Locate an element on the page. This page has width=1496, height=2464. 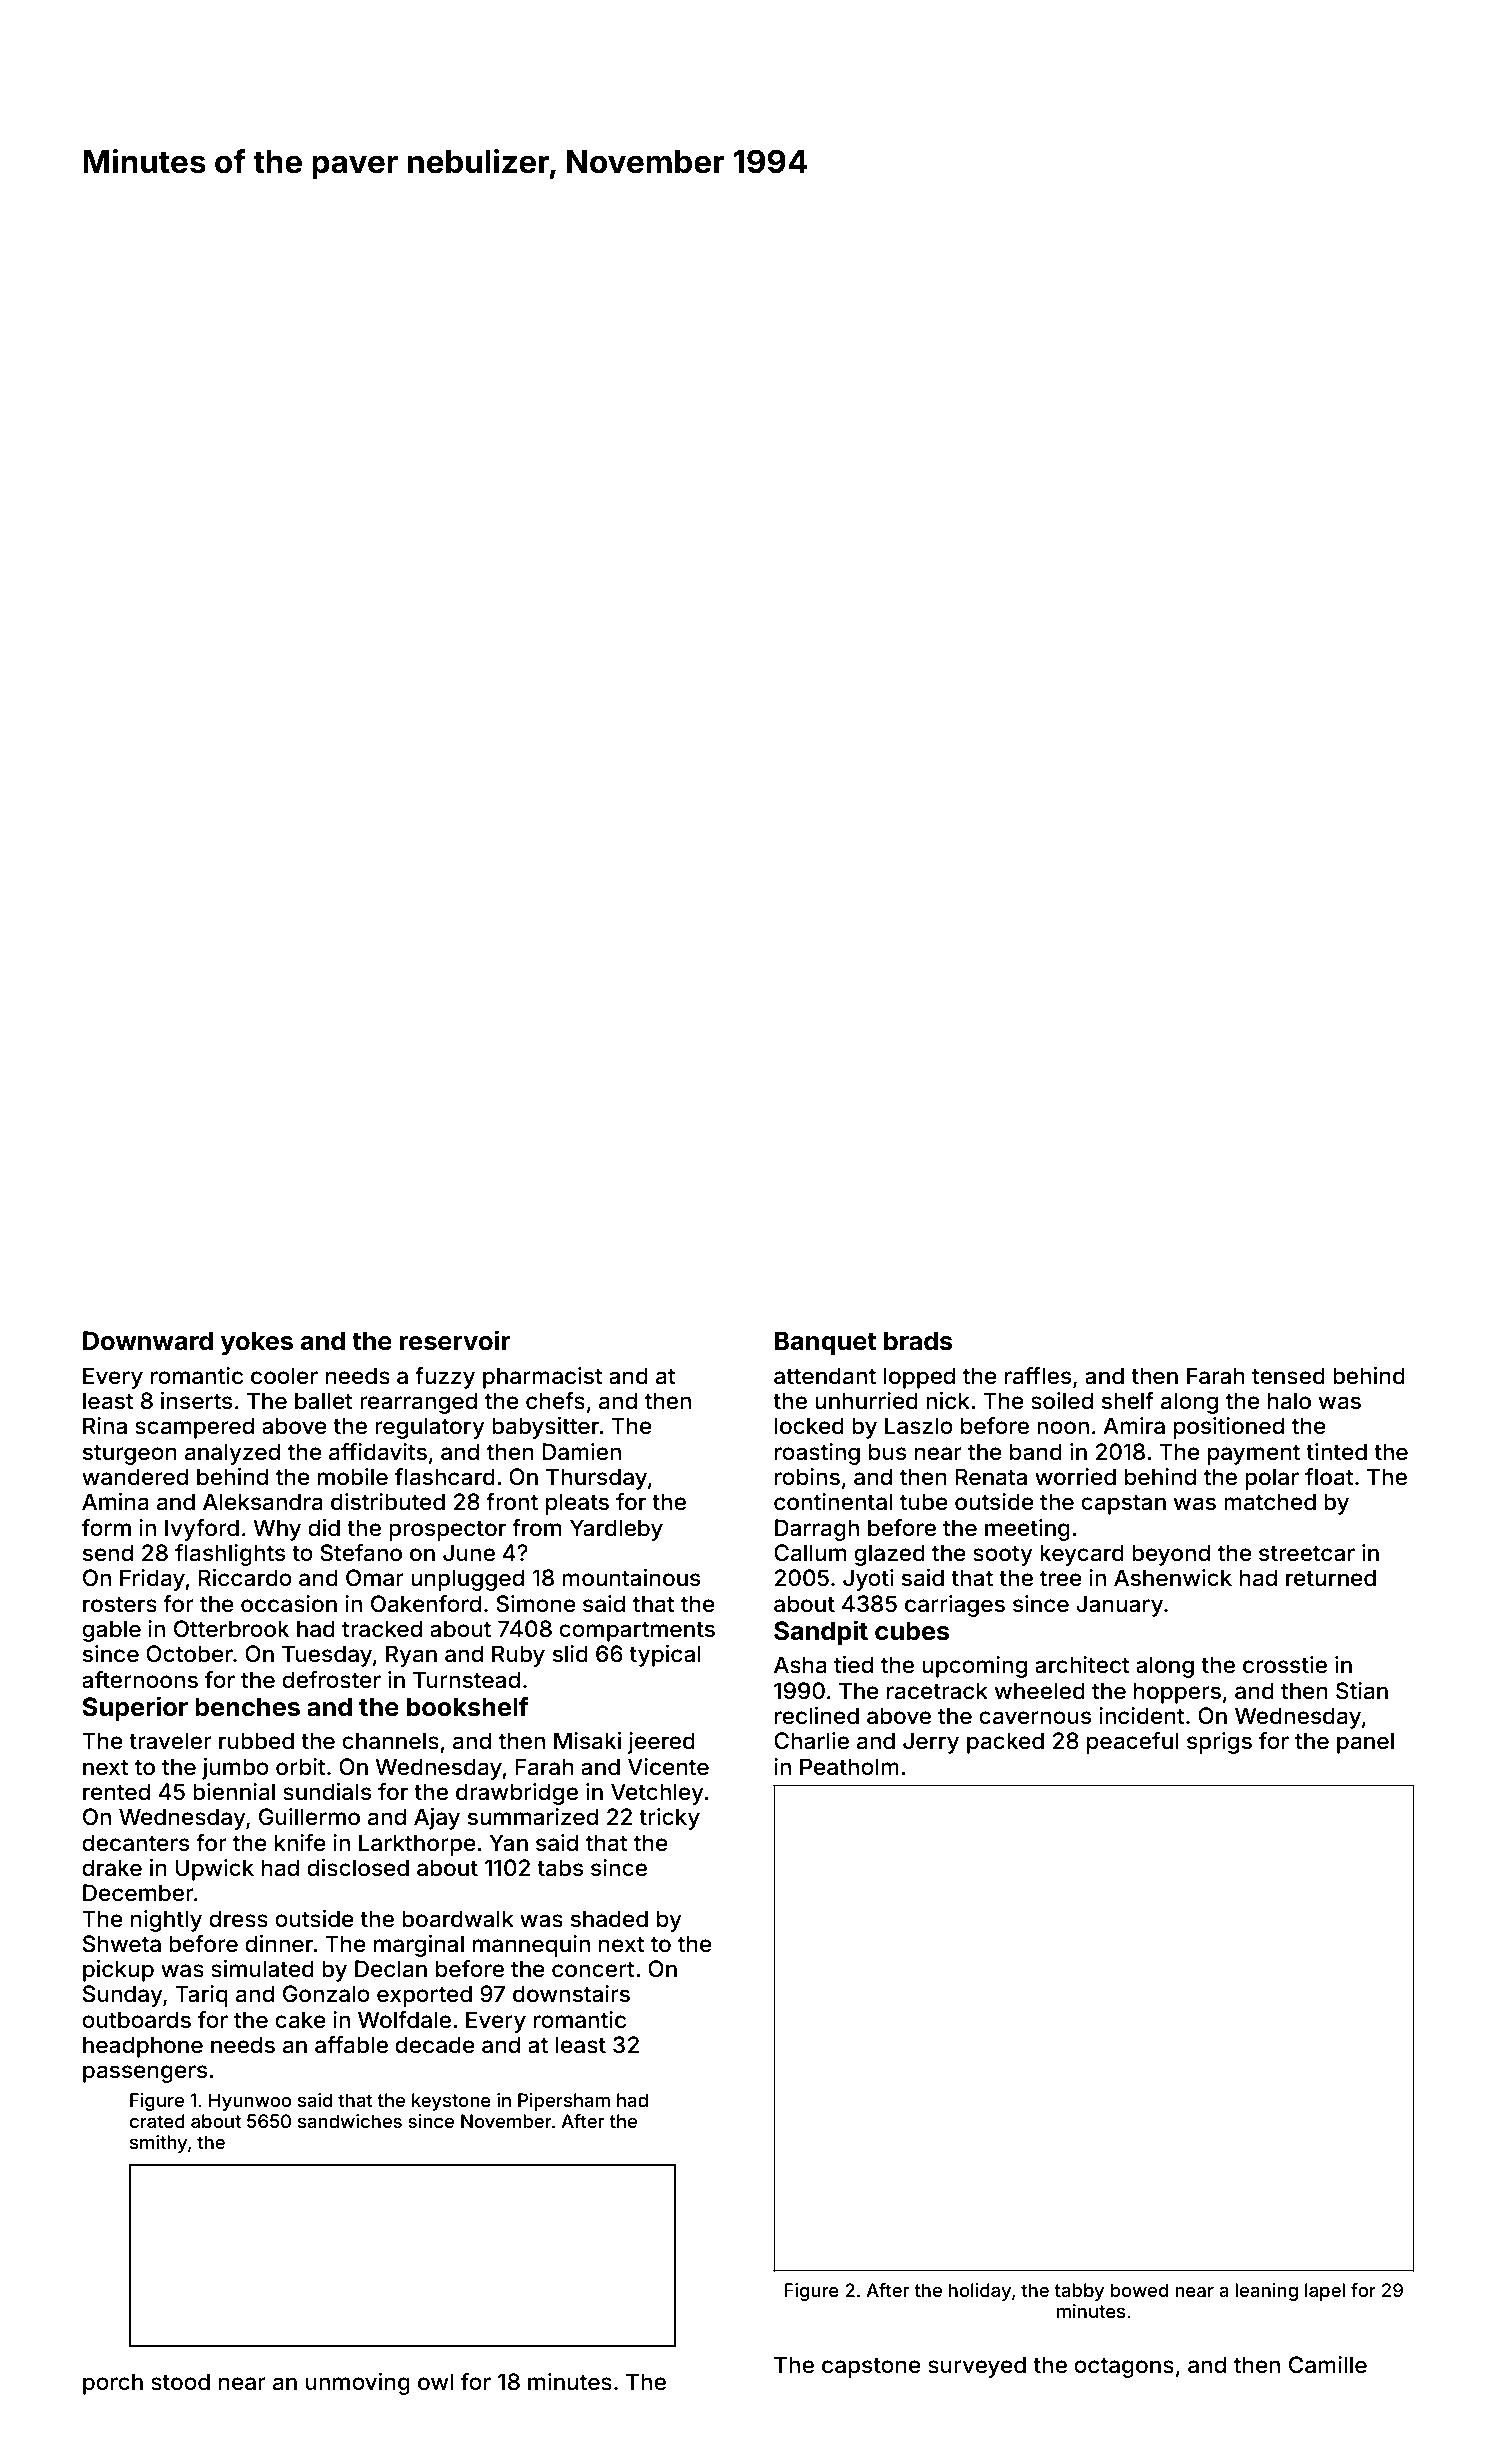
smithy is located at coordinates (158, 2144).
